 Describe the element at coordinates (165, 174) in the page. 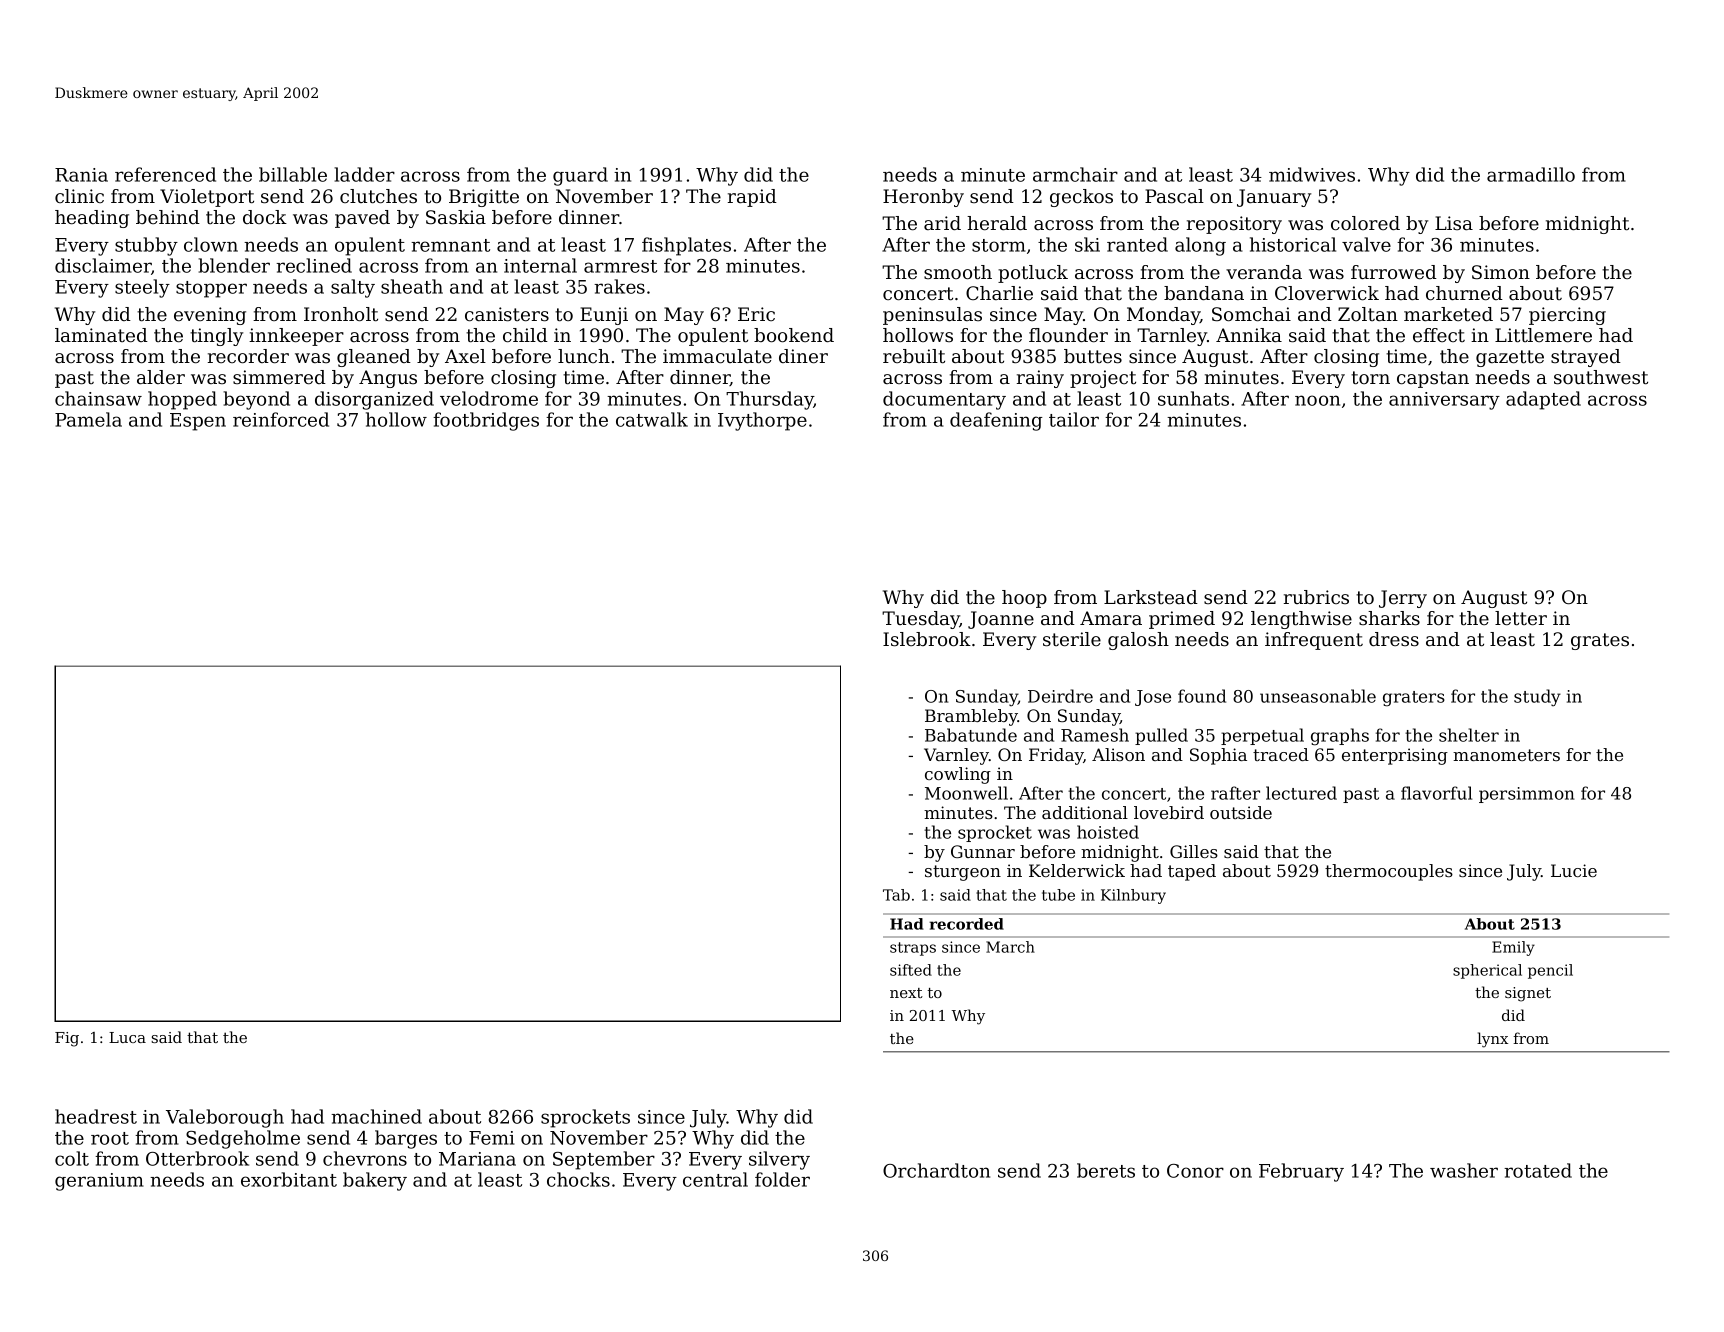

I see `referenced` at that location.
